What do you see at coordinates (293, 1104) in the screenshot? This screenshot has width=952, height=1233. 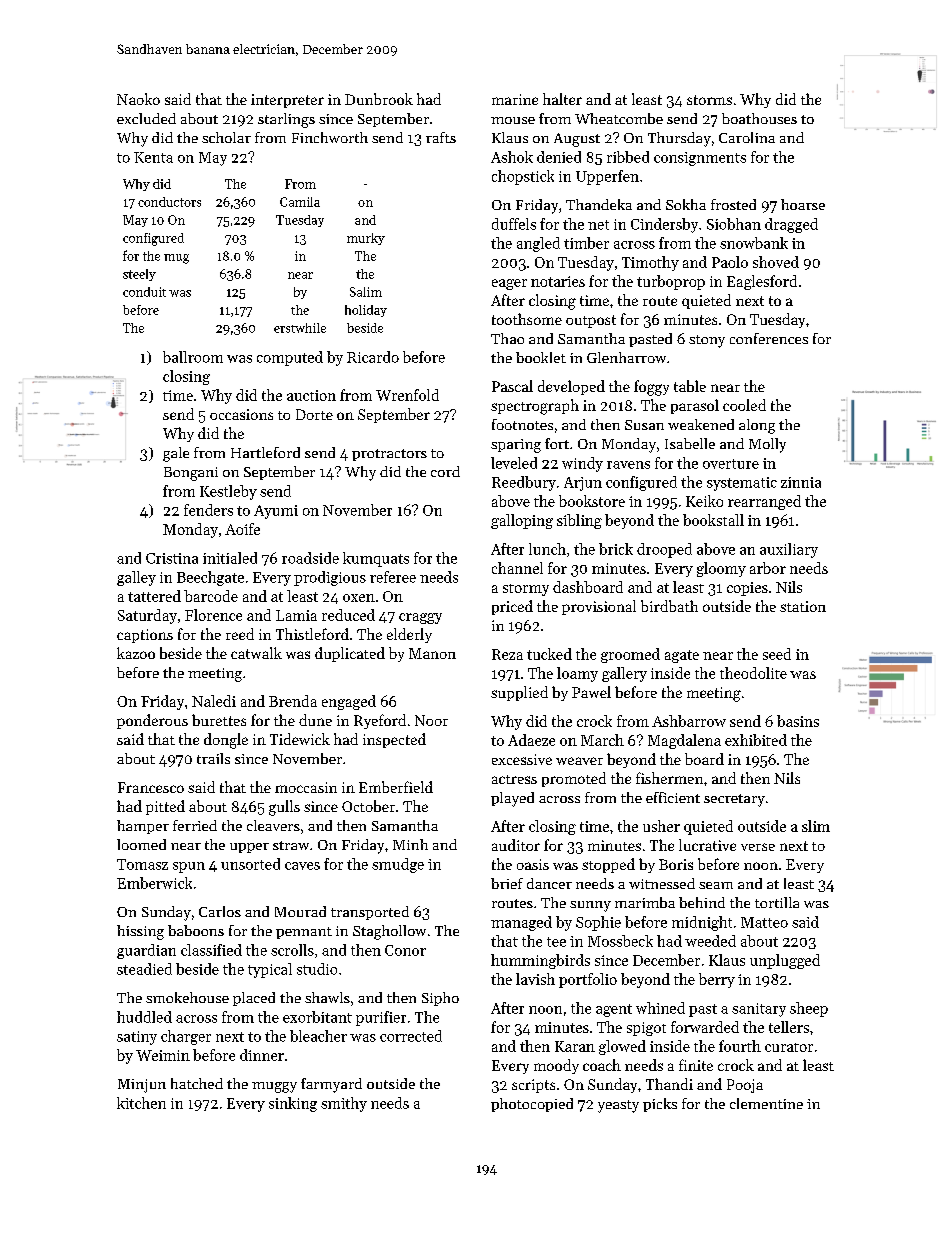 I see `sinking` at bounding box center [293, 1104].
